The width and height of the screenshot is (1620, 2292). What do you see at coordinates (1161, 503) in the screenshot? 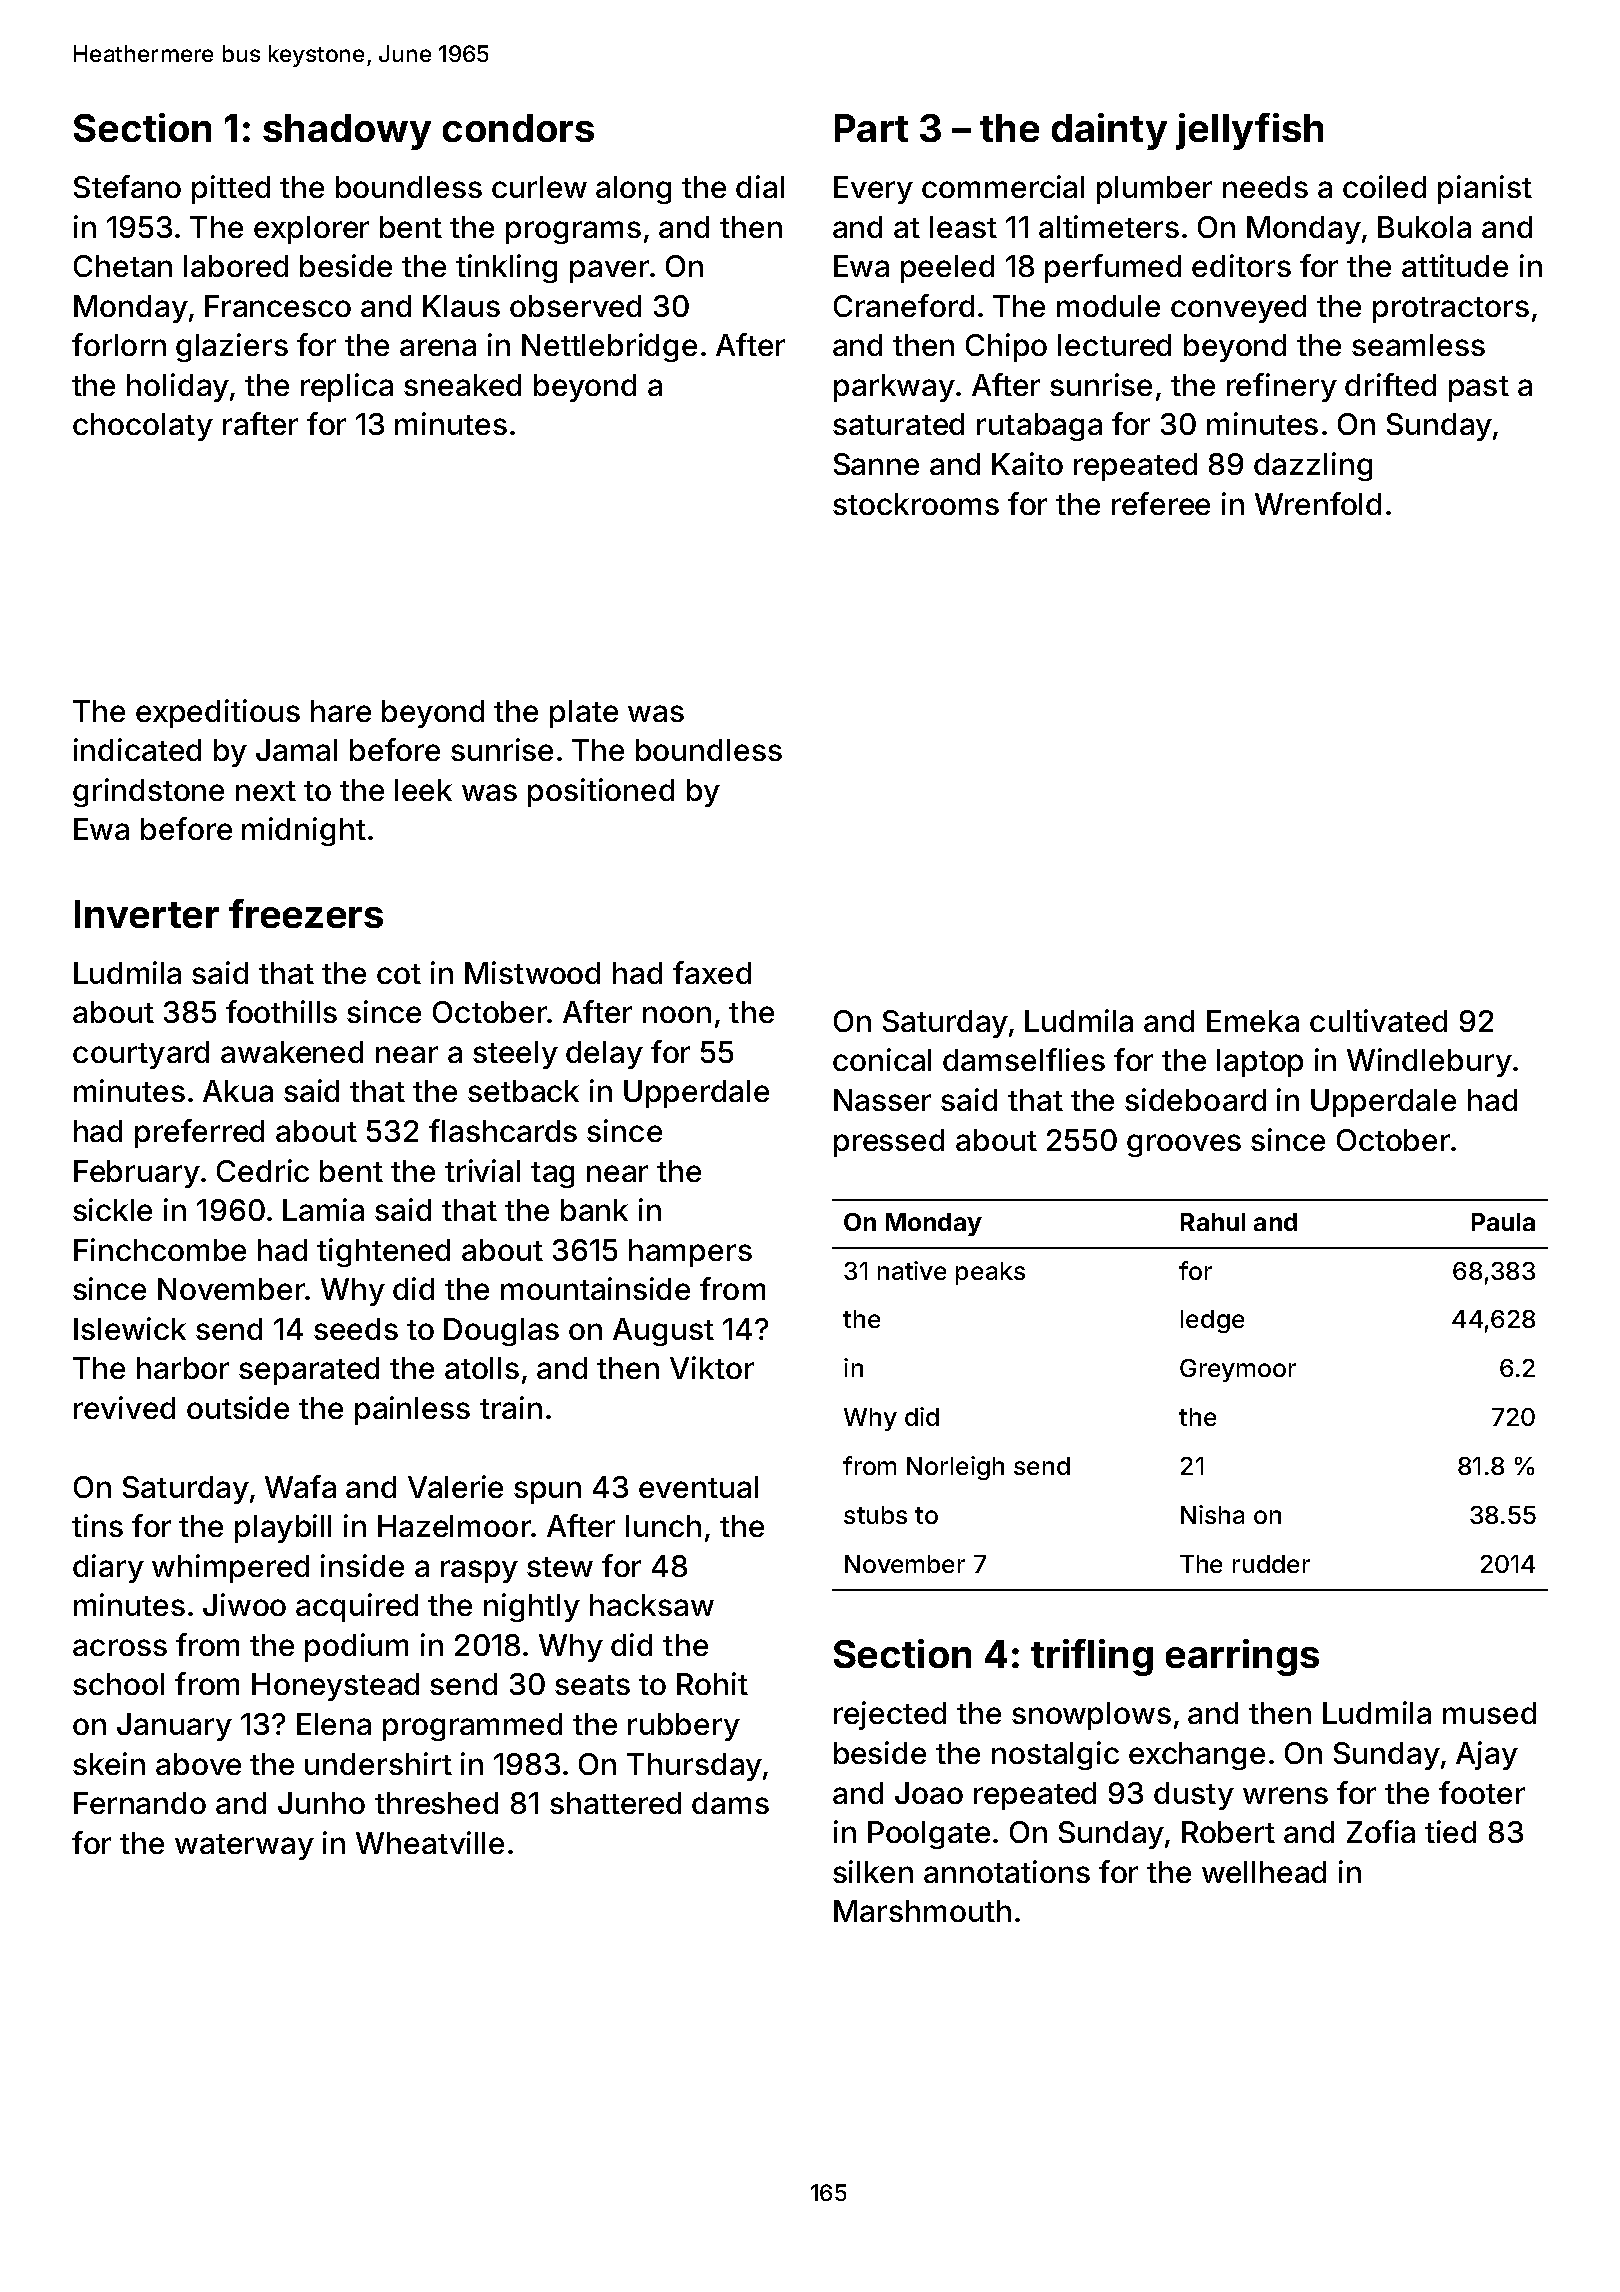
I see `referee` at bounding box center [1161, 503].
